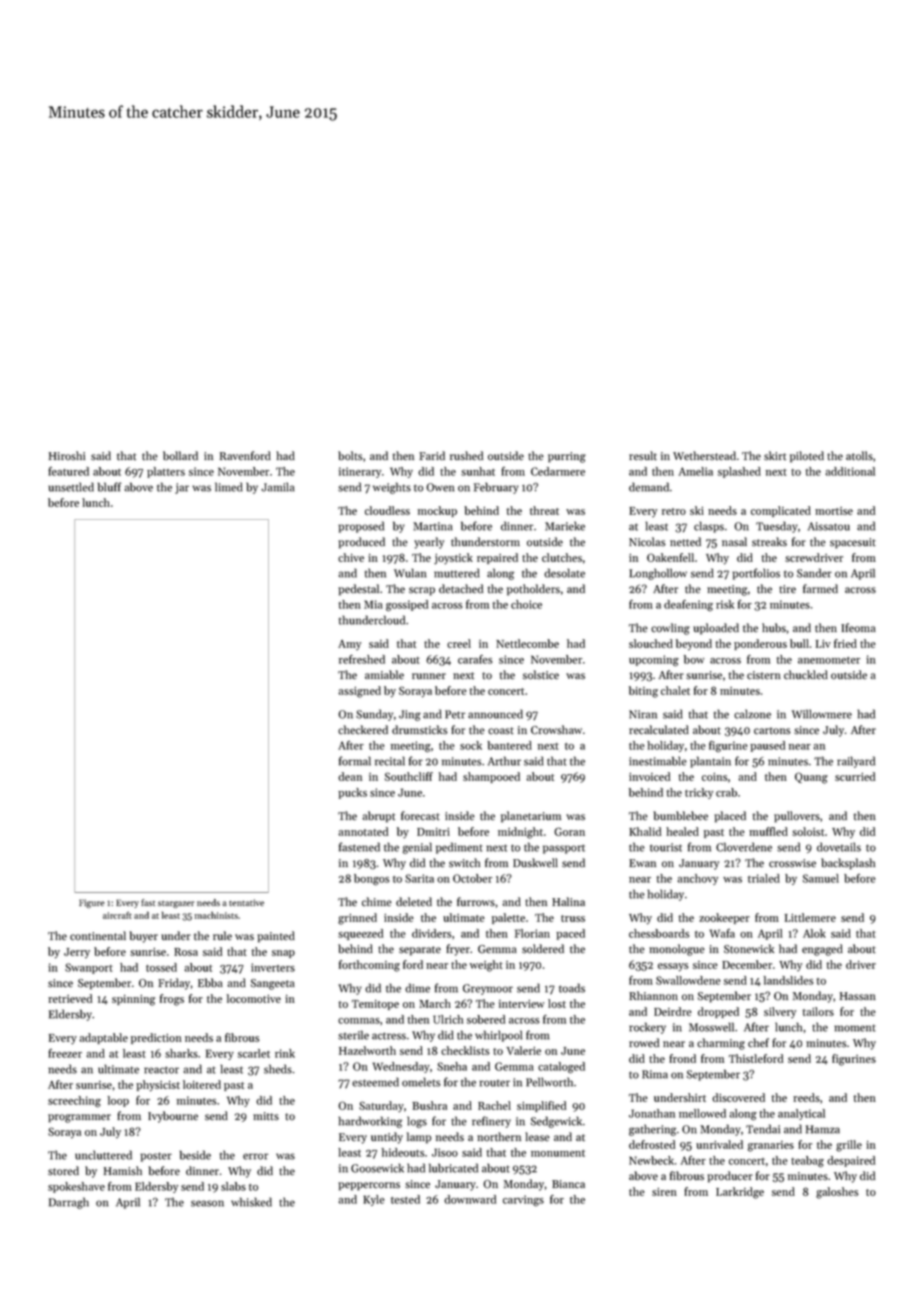 The width and height of the document is (924, 1308). I want to click on programmer, so click(79, 1118).
